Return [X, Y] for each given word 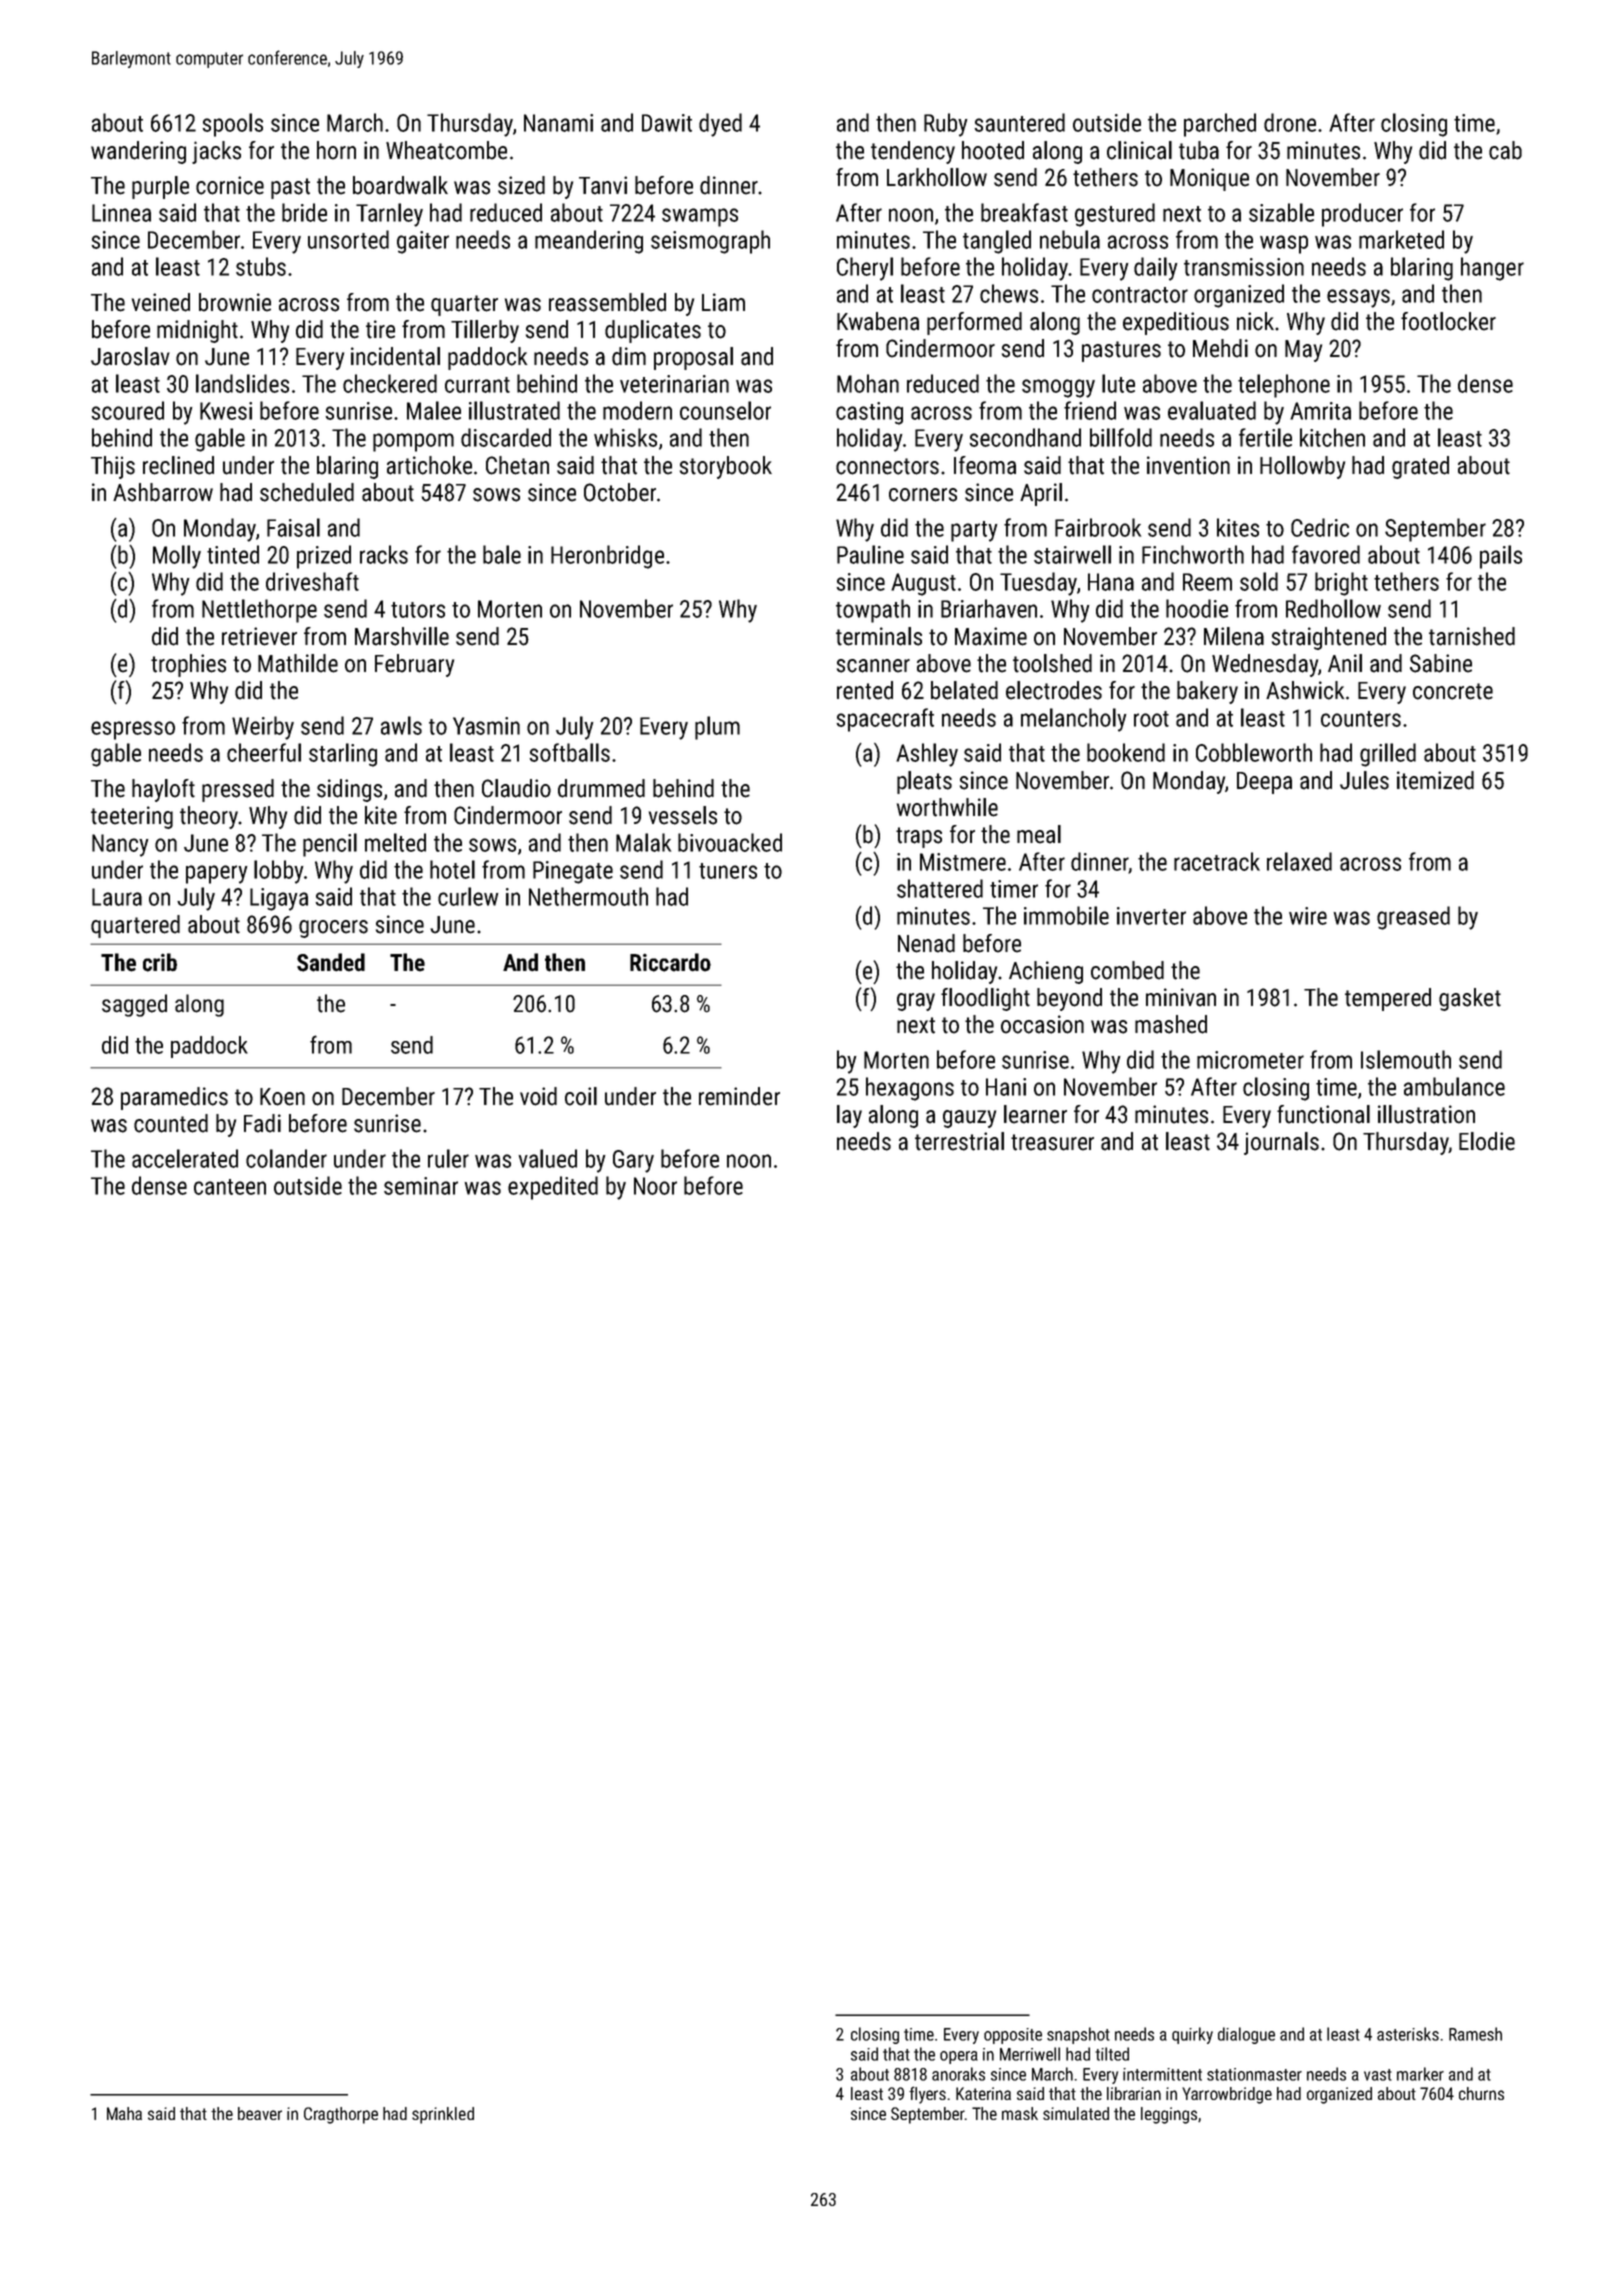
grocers [333, 929]
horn [336, 150]
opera [959, 2057]
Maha [124, 2113]
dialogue [1246, 2035]
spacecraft [885, 720]
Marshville [402, 636]
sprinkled [443, 2115]
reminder [739, 1096]
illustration [1426, 1114]
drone [1290, 122]
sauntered [1020, 122]
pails [1501, 557]
